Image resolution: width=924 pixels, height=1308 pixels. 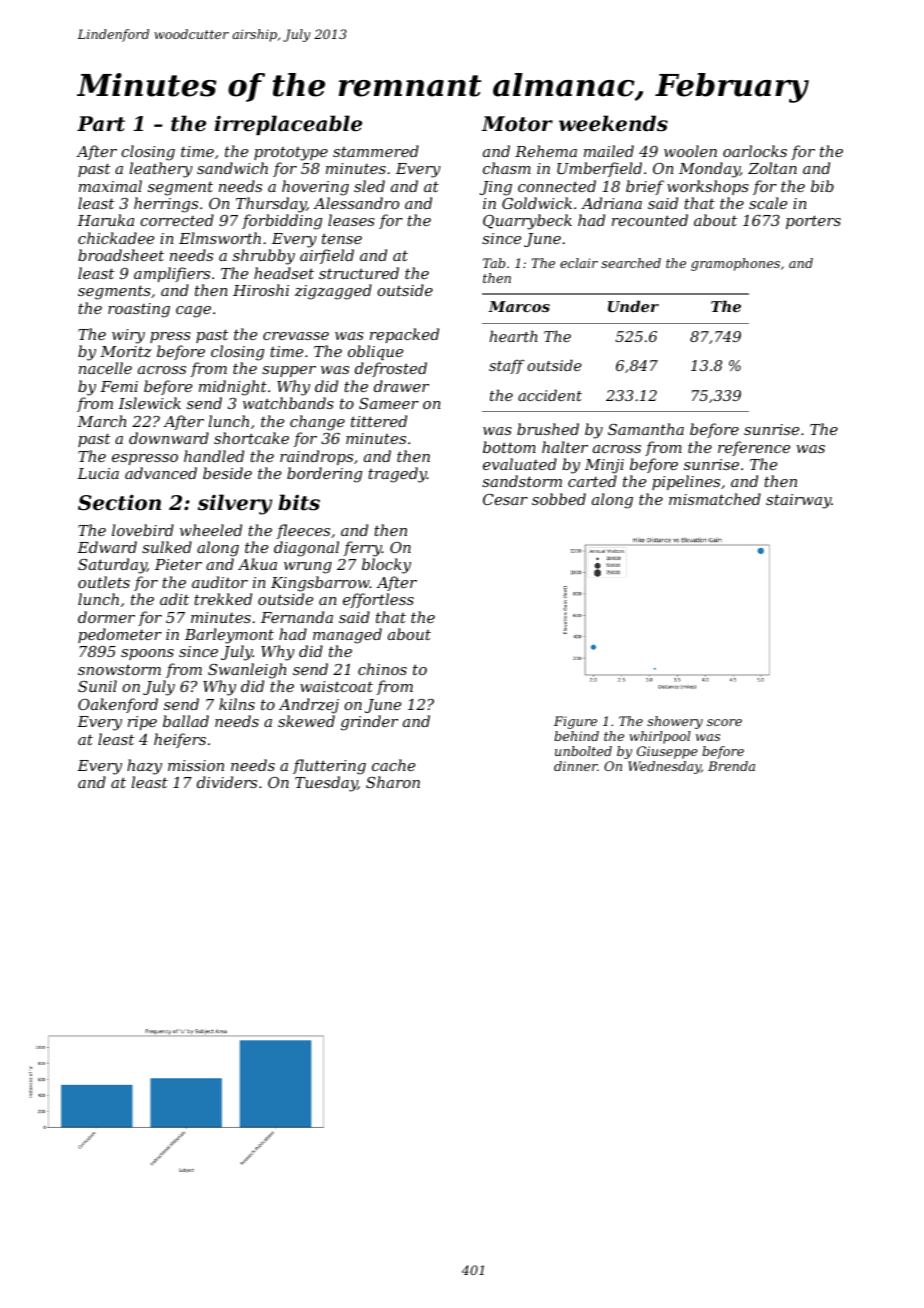 I want to click on Oakenford, so click(x=118, y=705).
